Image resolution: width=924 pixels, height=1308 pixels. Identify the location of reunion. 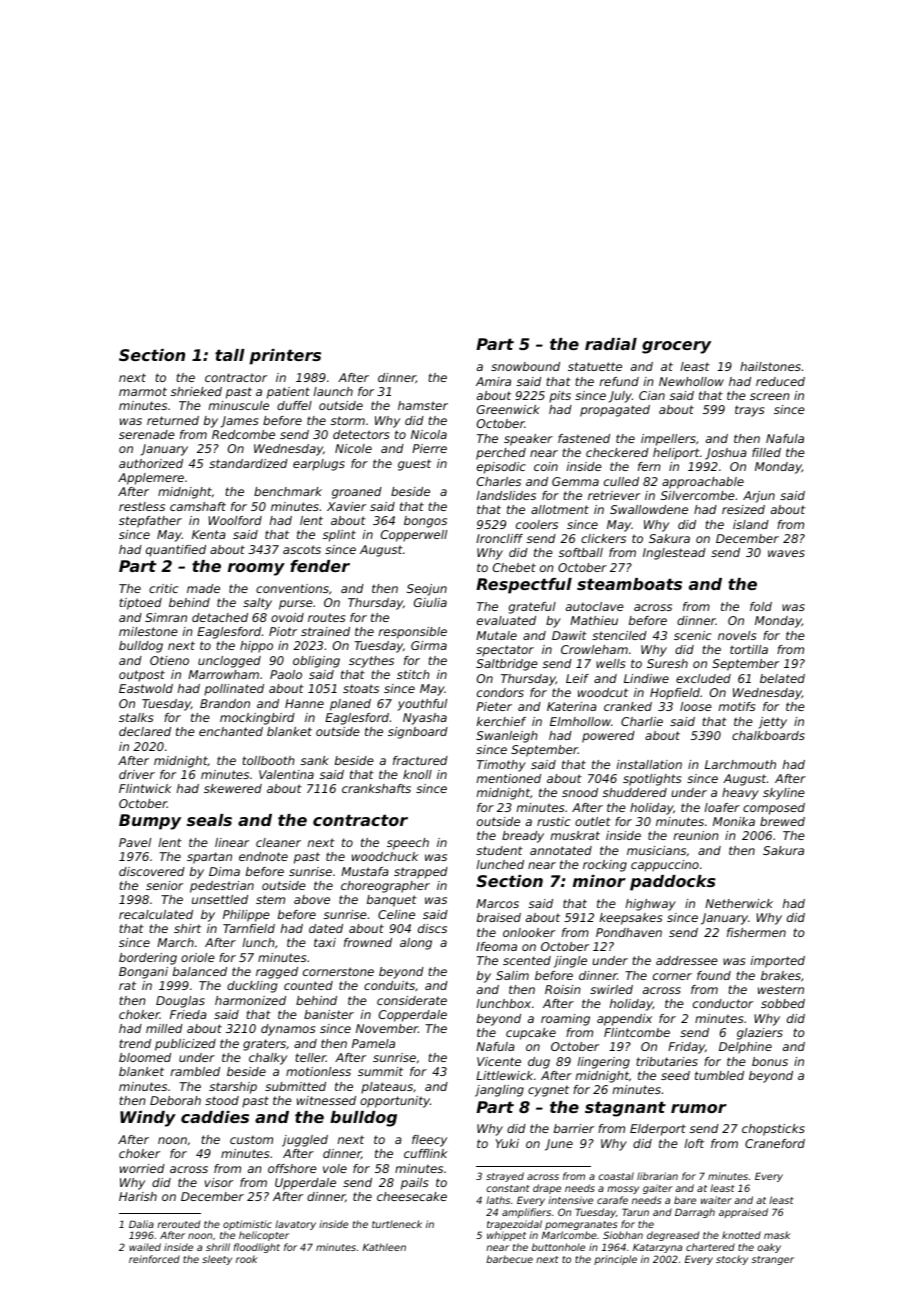
(696, 835).
